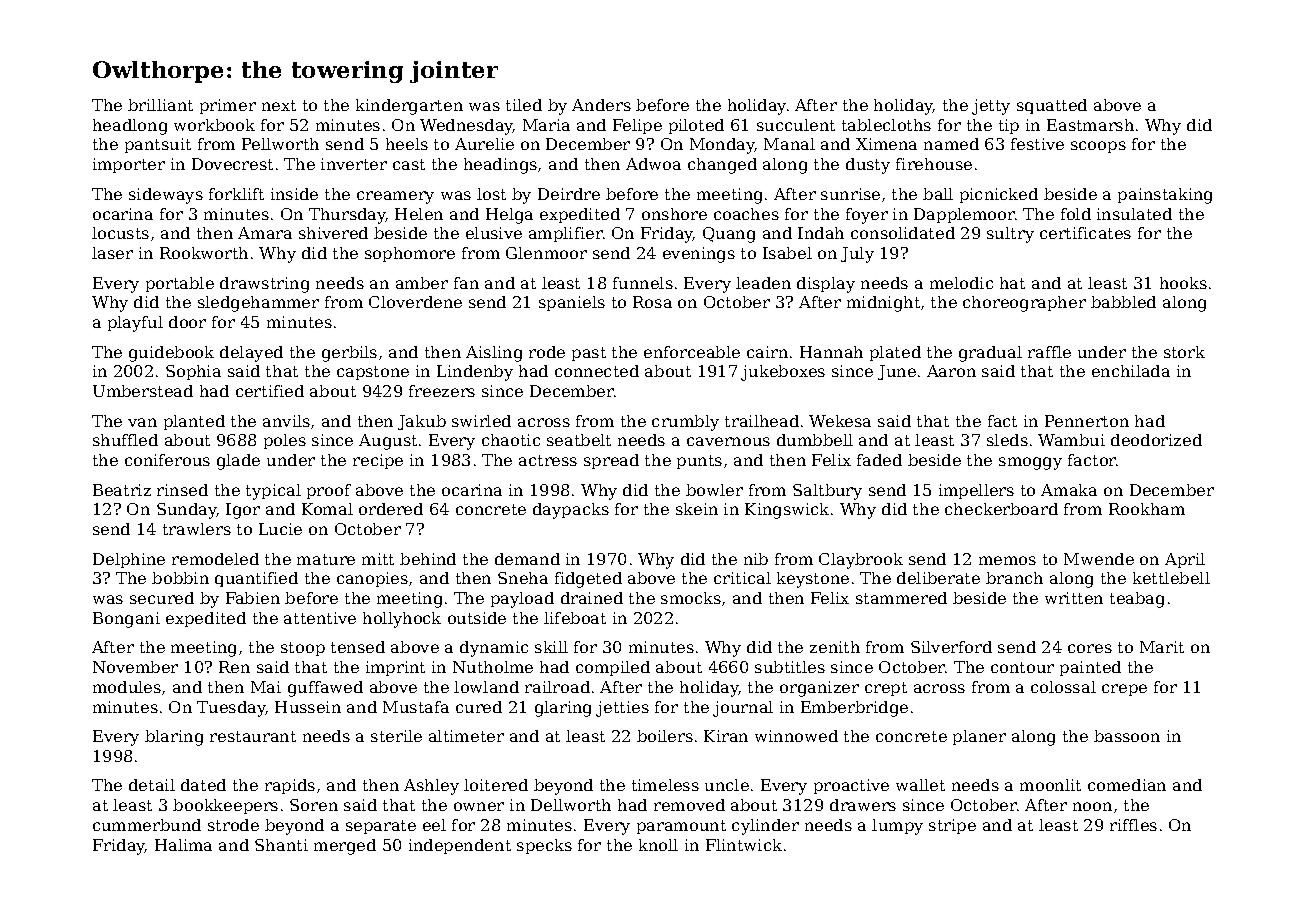 Image resolution: width=1308 pixels, height=924 pixels. What do you see at coordinates (883, 304) in the screenshot?
I see `midnight` at bounding box center [883, 304].
